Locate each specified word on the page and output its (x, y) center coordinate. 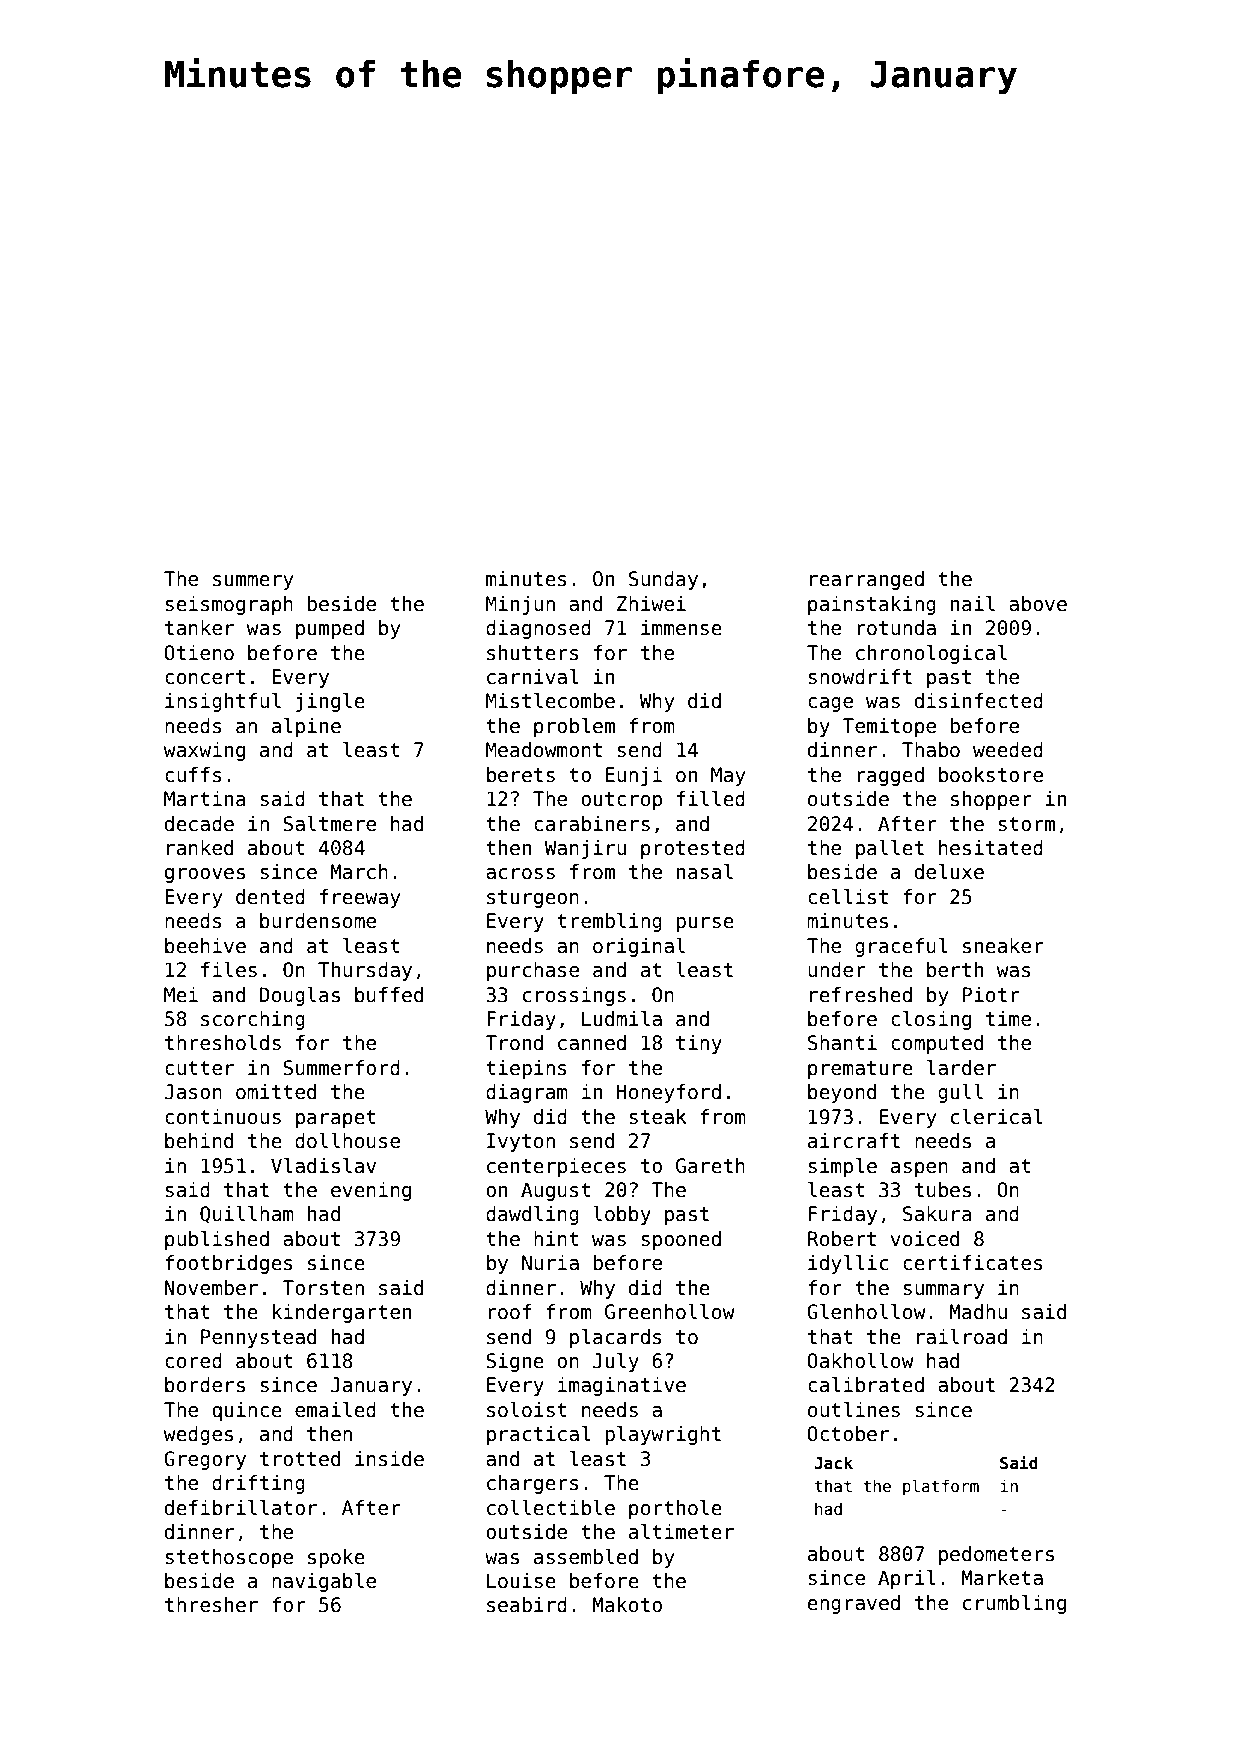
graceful (901, 947)
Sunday (663, 580)
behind (199, 1141)
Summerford (341, 1068)
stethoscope (229, 1558)
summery (253, 582)
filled (711, 799)
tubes (943, 1190)
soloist (527, 1410)
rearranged (867, 580)
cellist (848, 897)
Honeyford (669, 1093)
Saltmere (329, 824)
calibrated (866, 1385)
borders (205, 1385)
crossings (574, 996)
